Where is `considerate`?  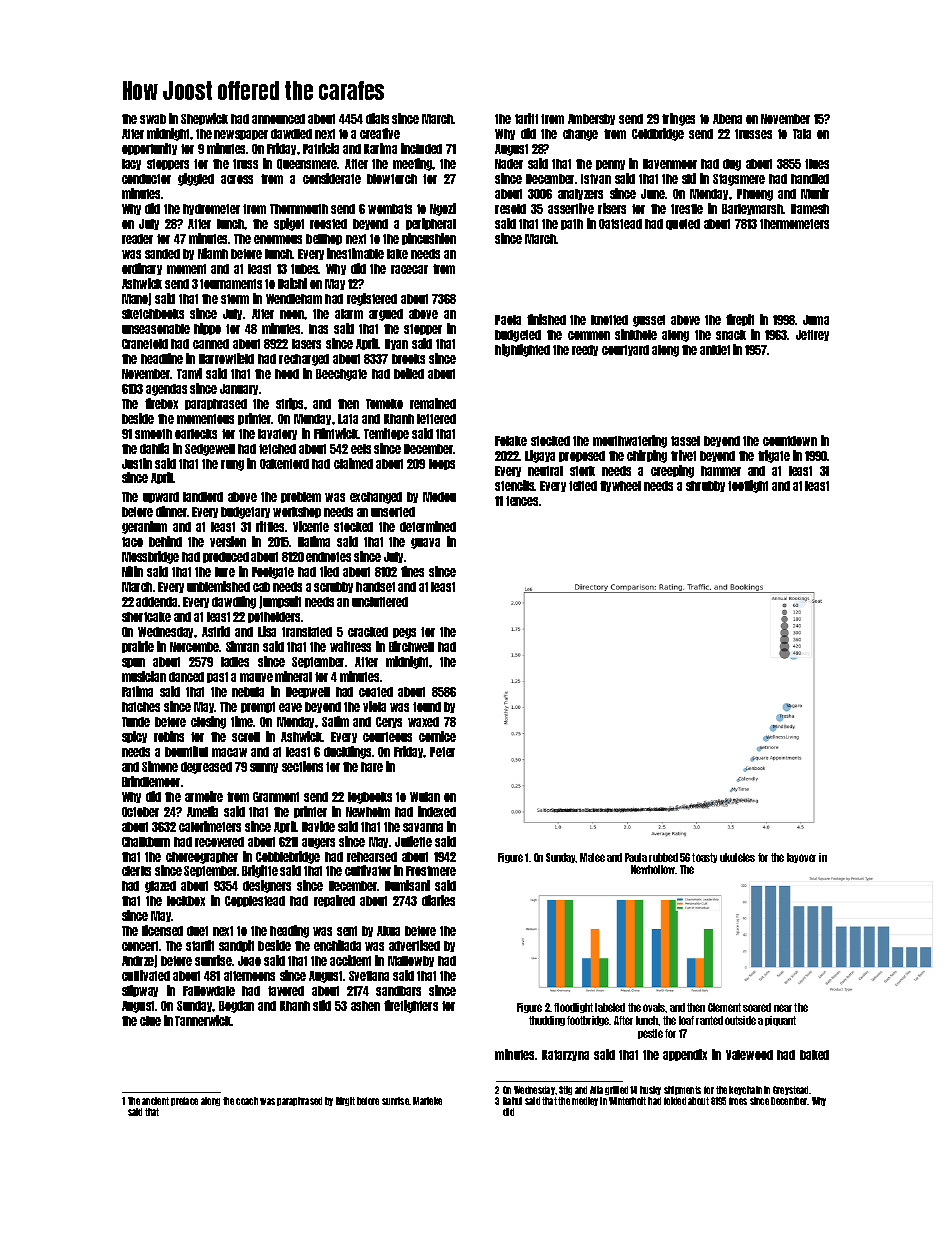 considerate is located at coordinates (332, 178).
